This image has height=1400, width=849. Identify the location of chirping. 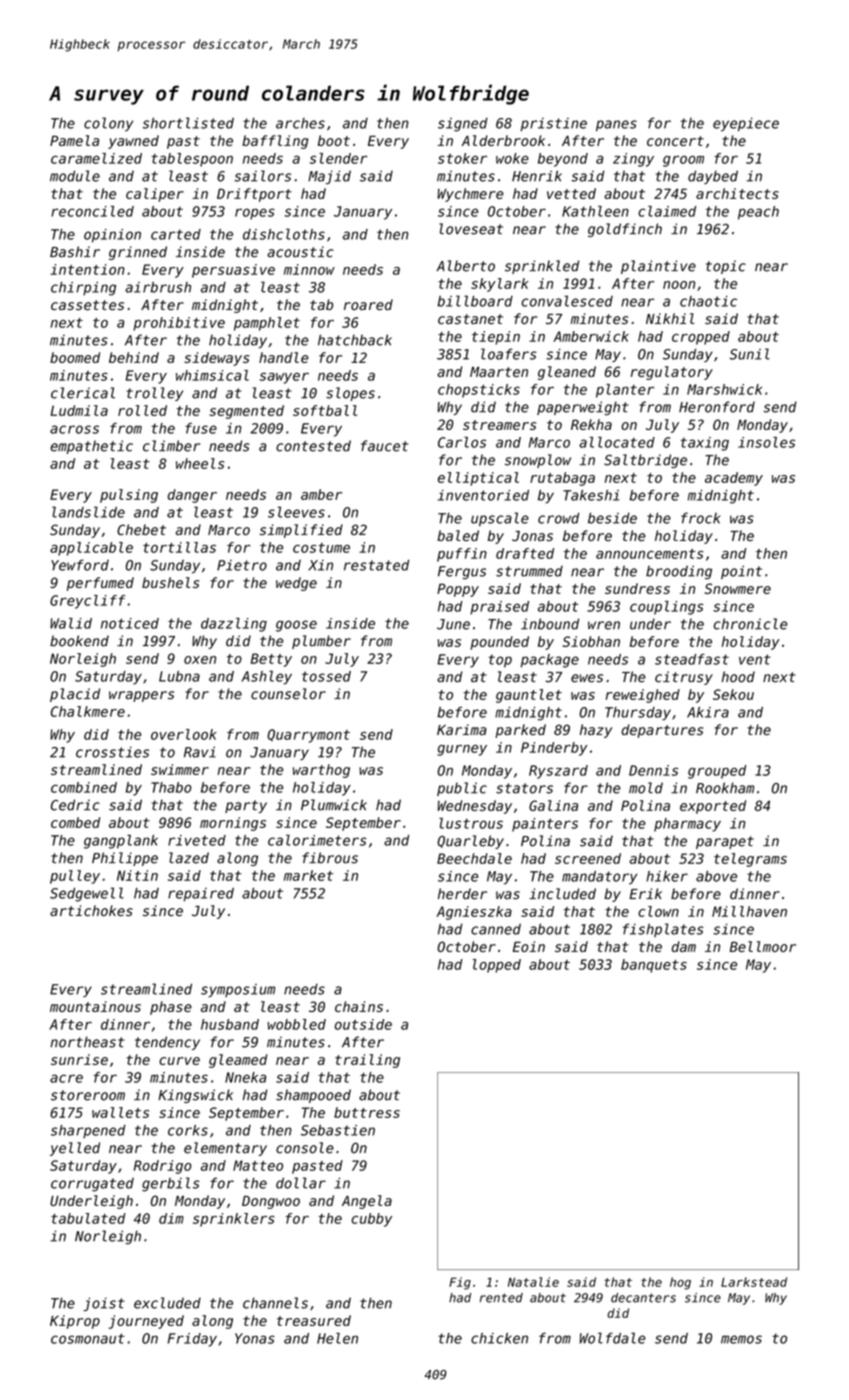
(83, 289).
